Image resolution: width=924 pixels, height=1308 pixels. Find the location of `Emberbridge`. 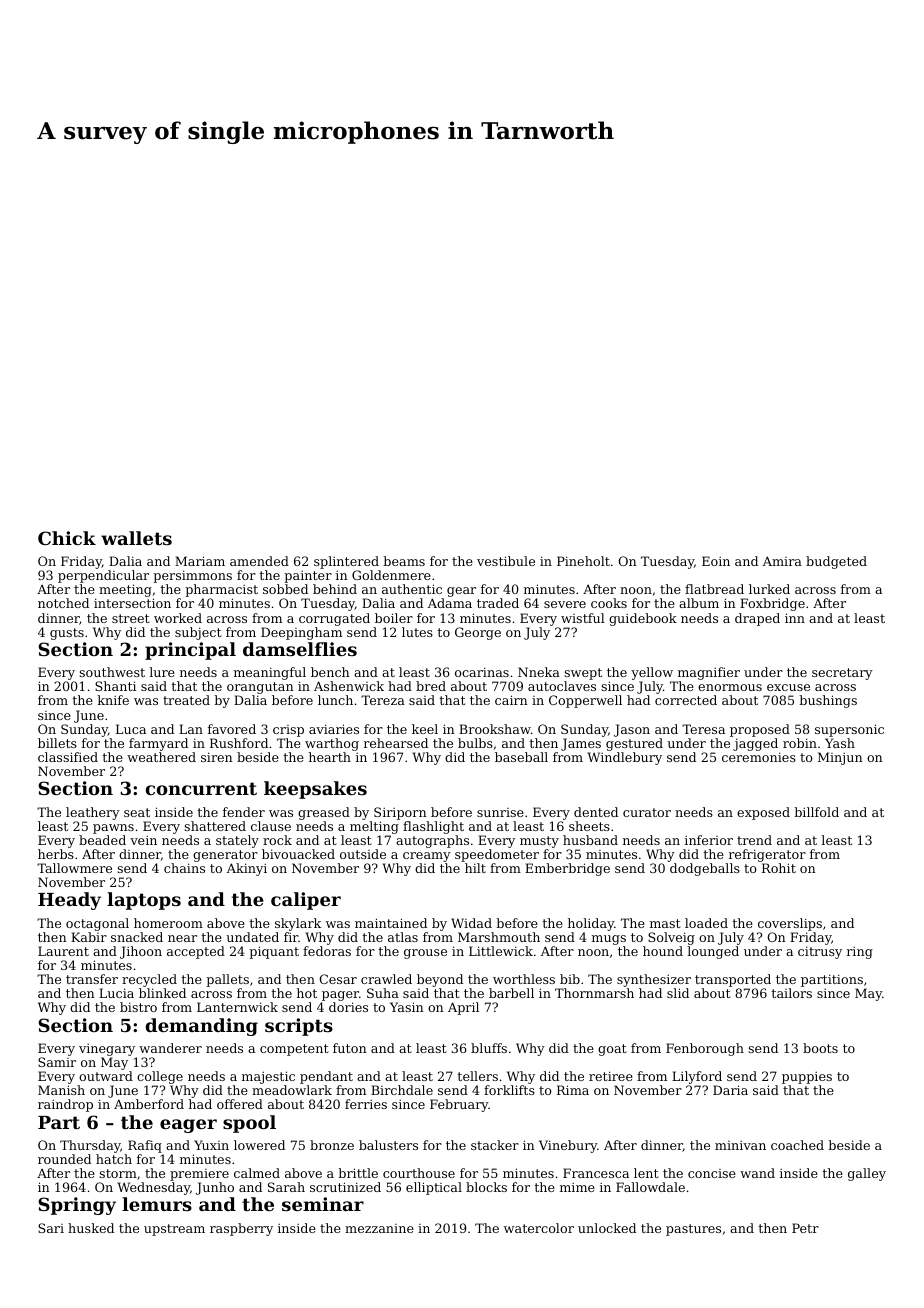

Emberbridge is located at coordinates (567, 869).
